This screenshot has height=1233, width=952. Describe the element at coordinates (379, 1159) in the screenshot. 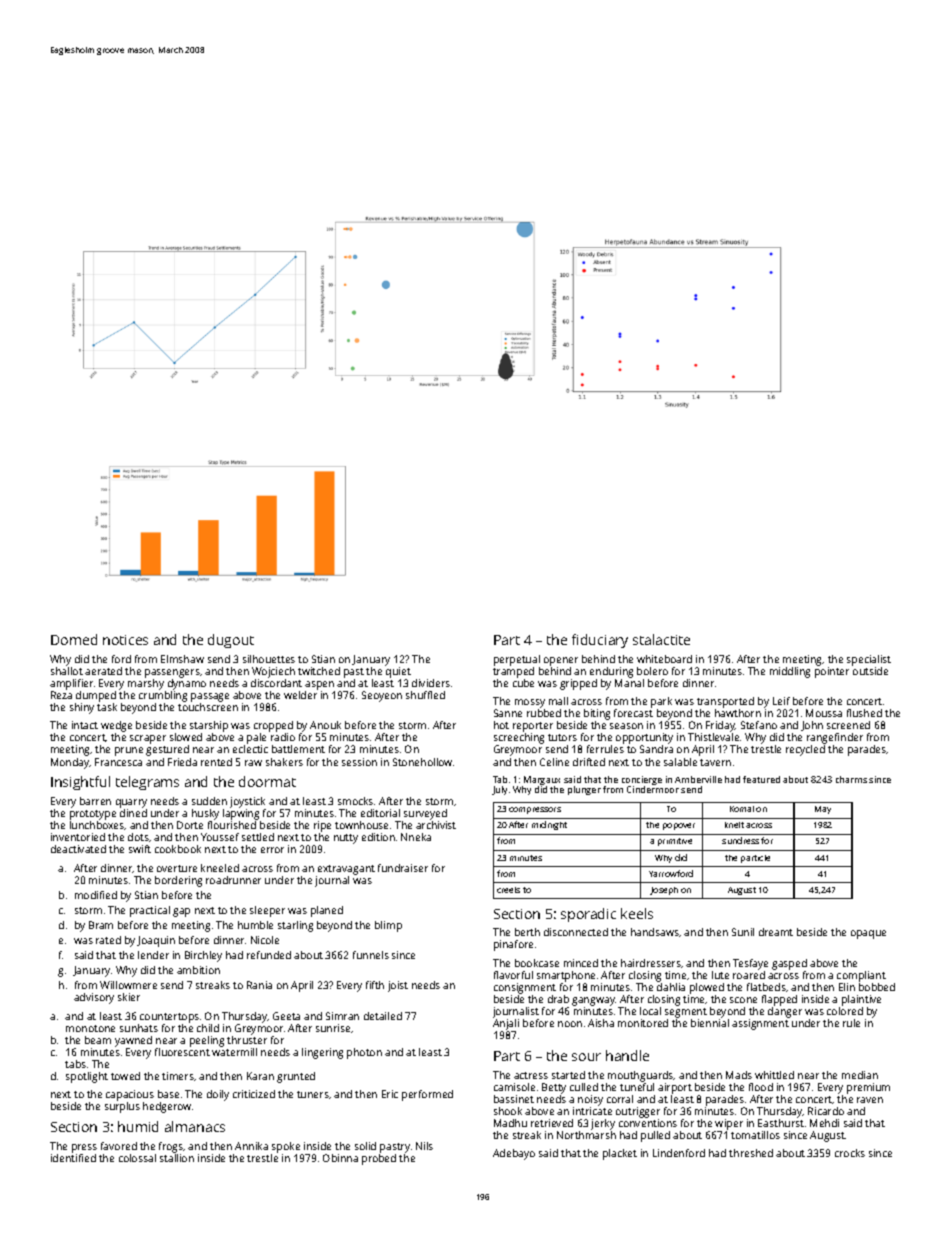

I see `probed` at that location.
